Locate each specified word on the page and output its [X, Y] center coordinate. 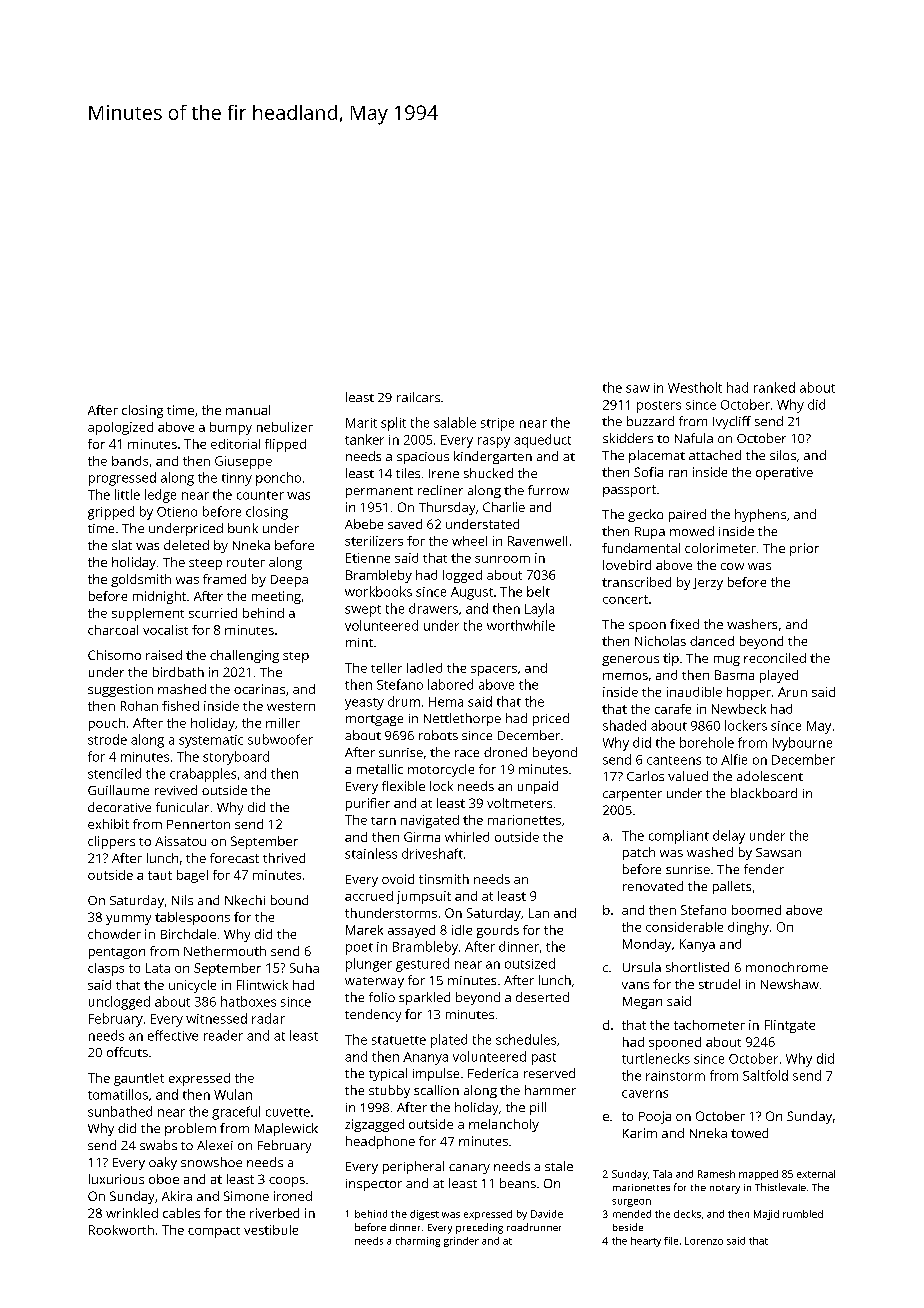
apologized [120, 428]
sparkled [424, 998]
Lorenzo [704, 1241]
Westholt [695, 387]
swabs [158, 1145]
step [296, 657]
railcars [418, 397]
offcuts [127, 1052]
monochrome [787, 967]
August [472, 593]
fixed [684, 624]
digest [424, 1215]
